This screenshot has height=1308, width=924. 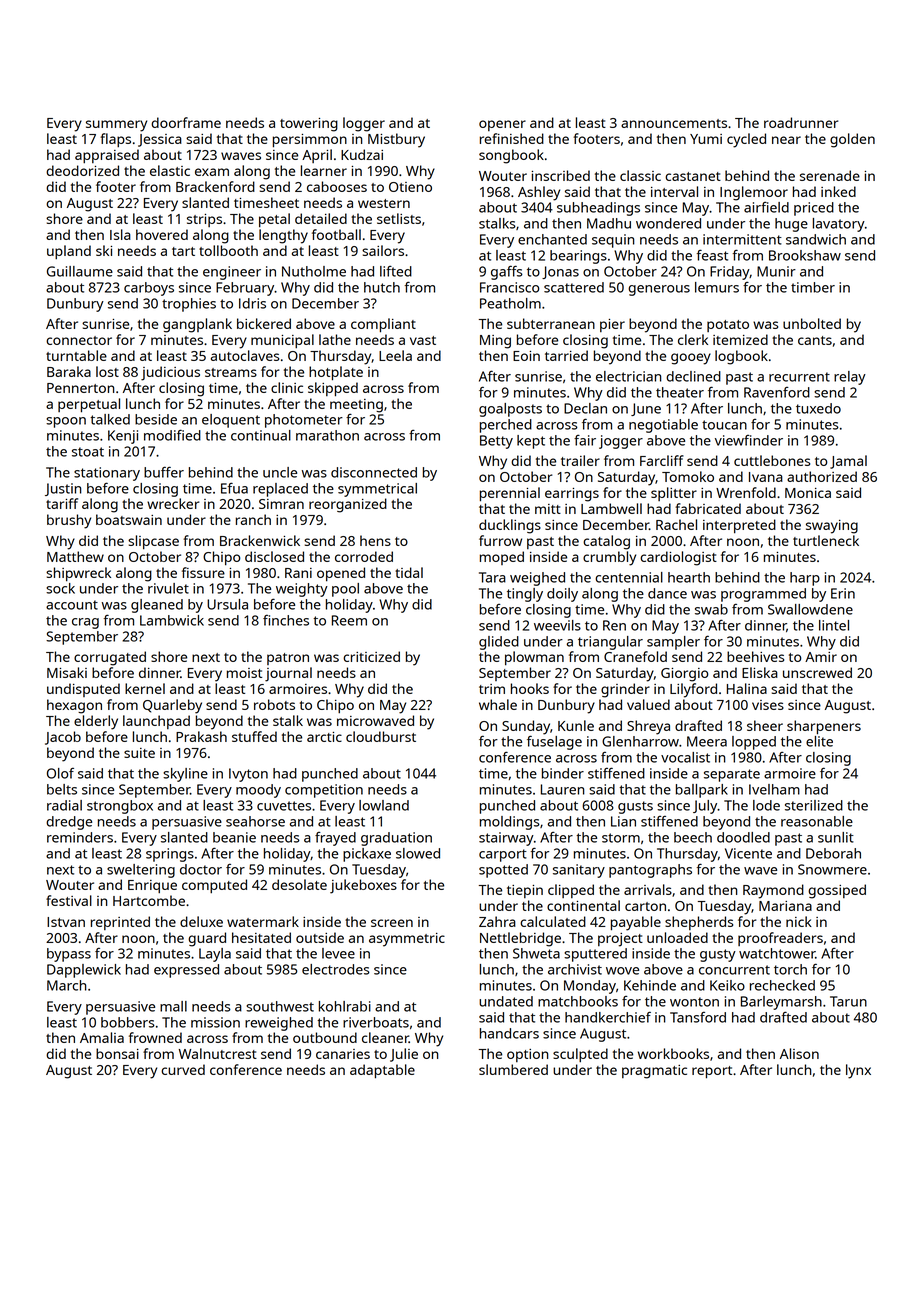 What do you see at coordinates (396, 271) in the screenshot?
I see `lifted` at bounding box center [396, 271].
